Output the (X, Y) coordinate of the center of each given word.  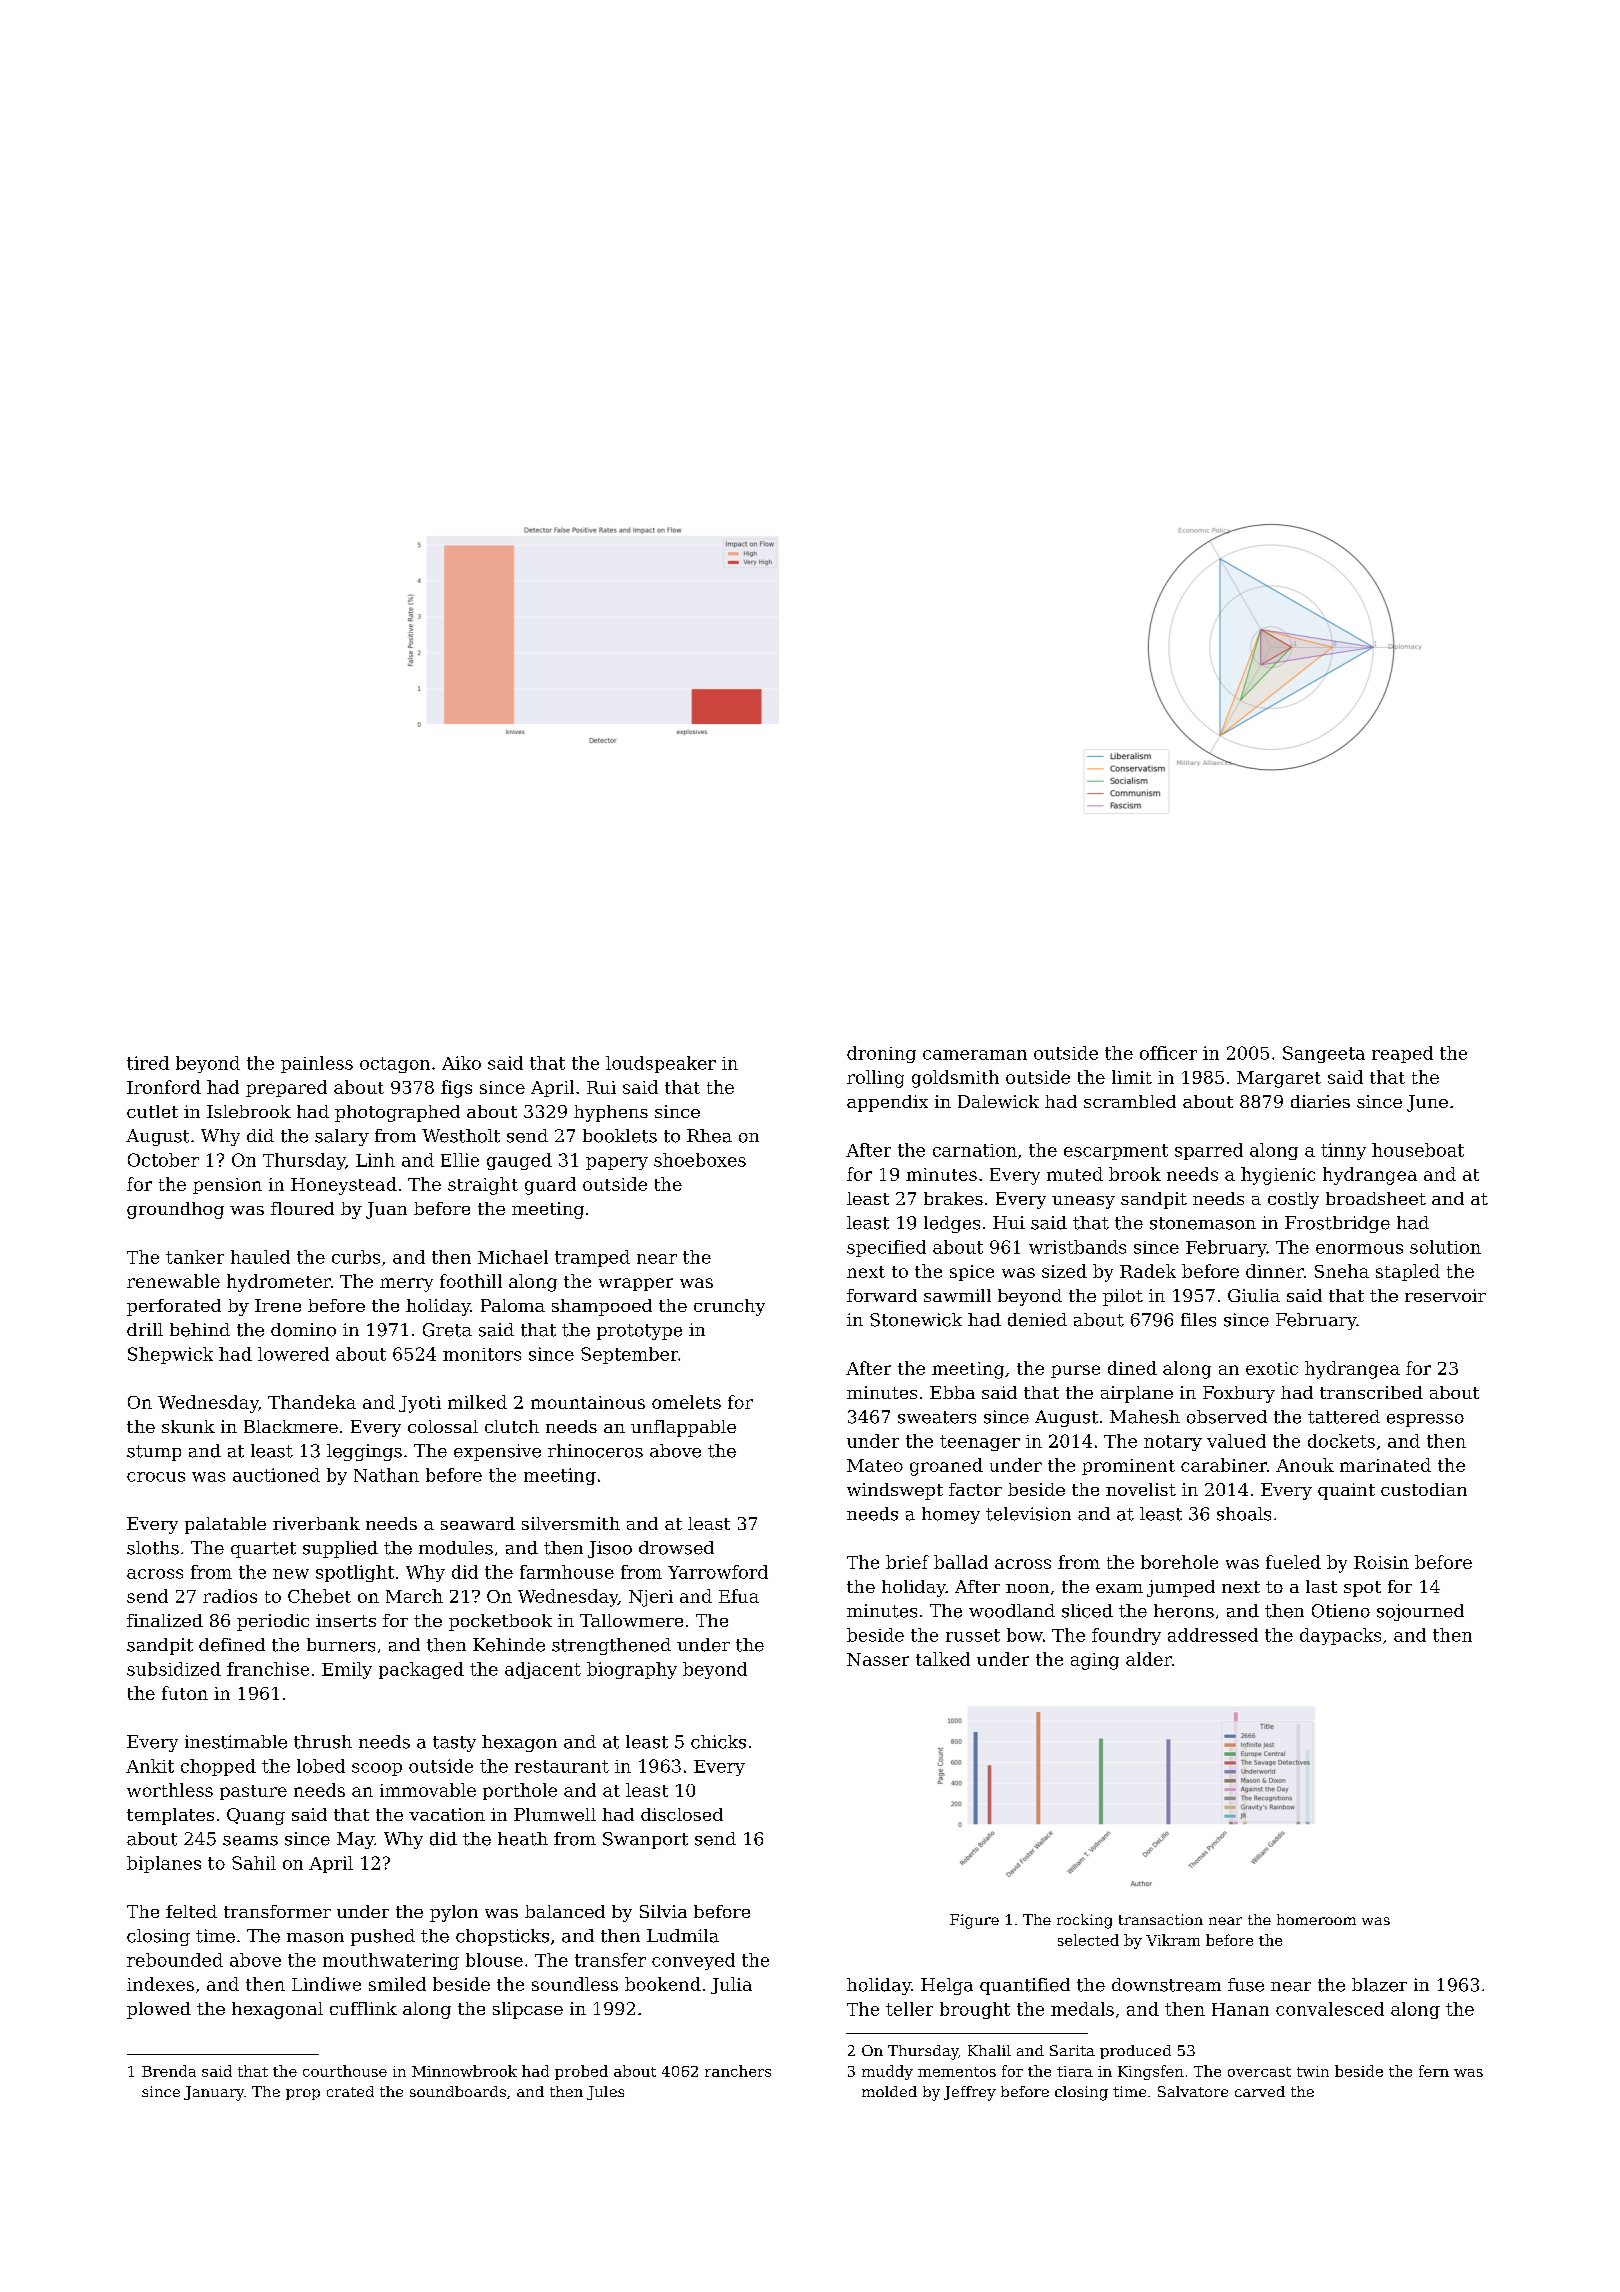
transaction (1161, 1919)
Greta (447, 1330)
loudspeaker (661, 1064)
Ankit (150, 1766)
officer (1168, 1053)
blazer (1379, 1985)
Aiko (461, 1063)
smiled (397, 1984)
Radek (1148, 1271)
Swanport (645, 1840)
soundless (575, 1984)
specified (886, 1248)
